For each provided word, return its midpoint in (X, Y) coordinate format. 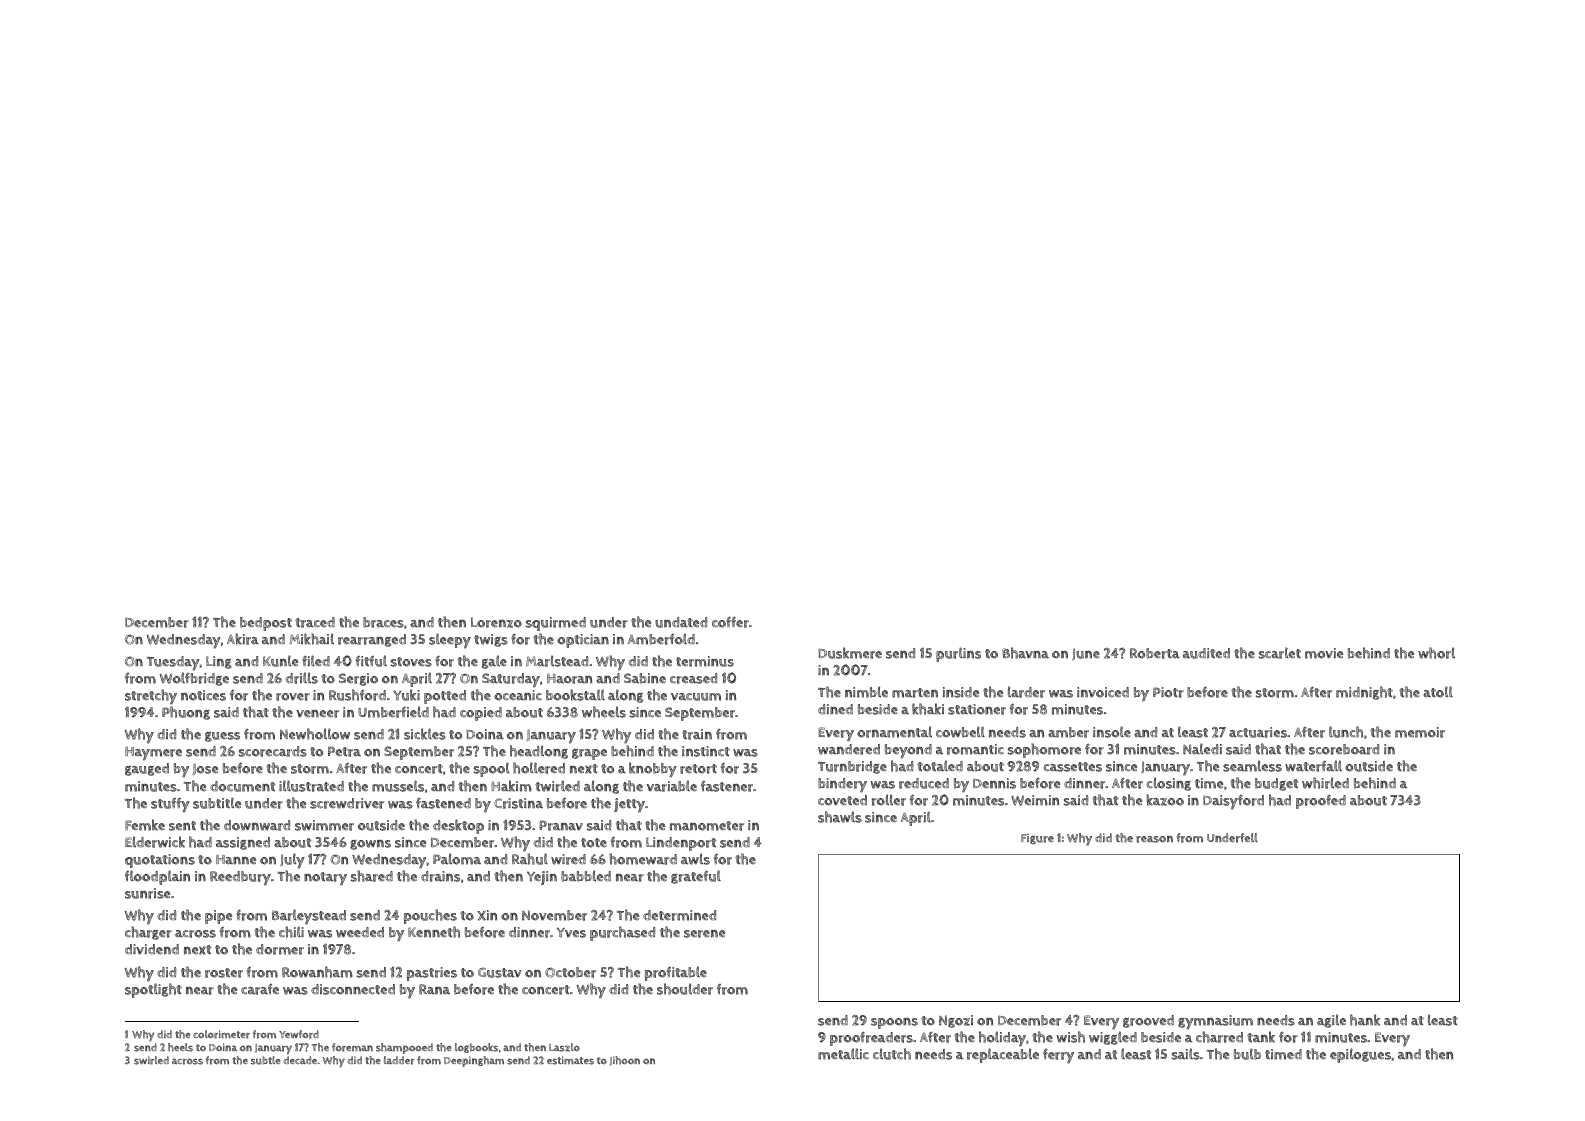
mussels (398, 786)
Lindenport (681, 844)
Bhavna (1025, 653)
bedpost (266, 624)
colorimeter (221, 1034)
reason (1154, 839)
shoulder (685, 989)
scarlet (1280, 653)
